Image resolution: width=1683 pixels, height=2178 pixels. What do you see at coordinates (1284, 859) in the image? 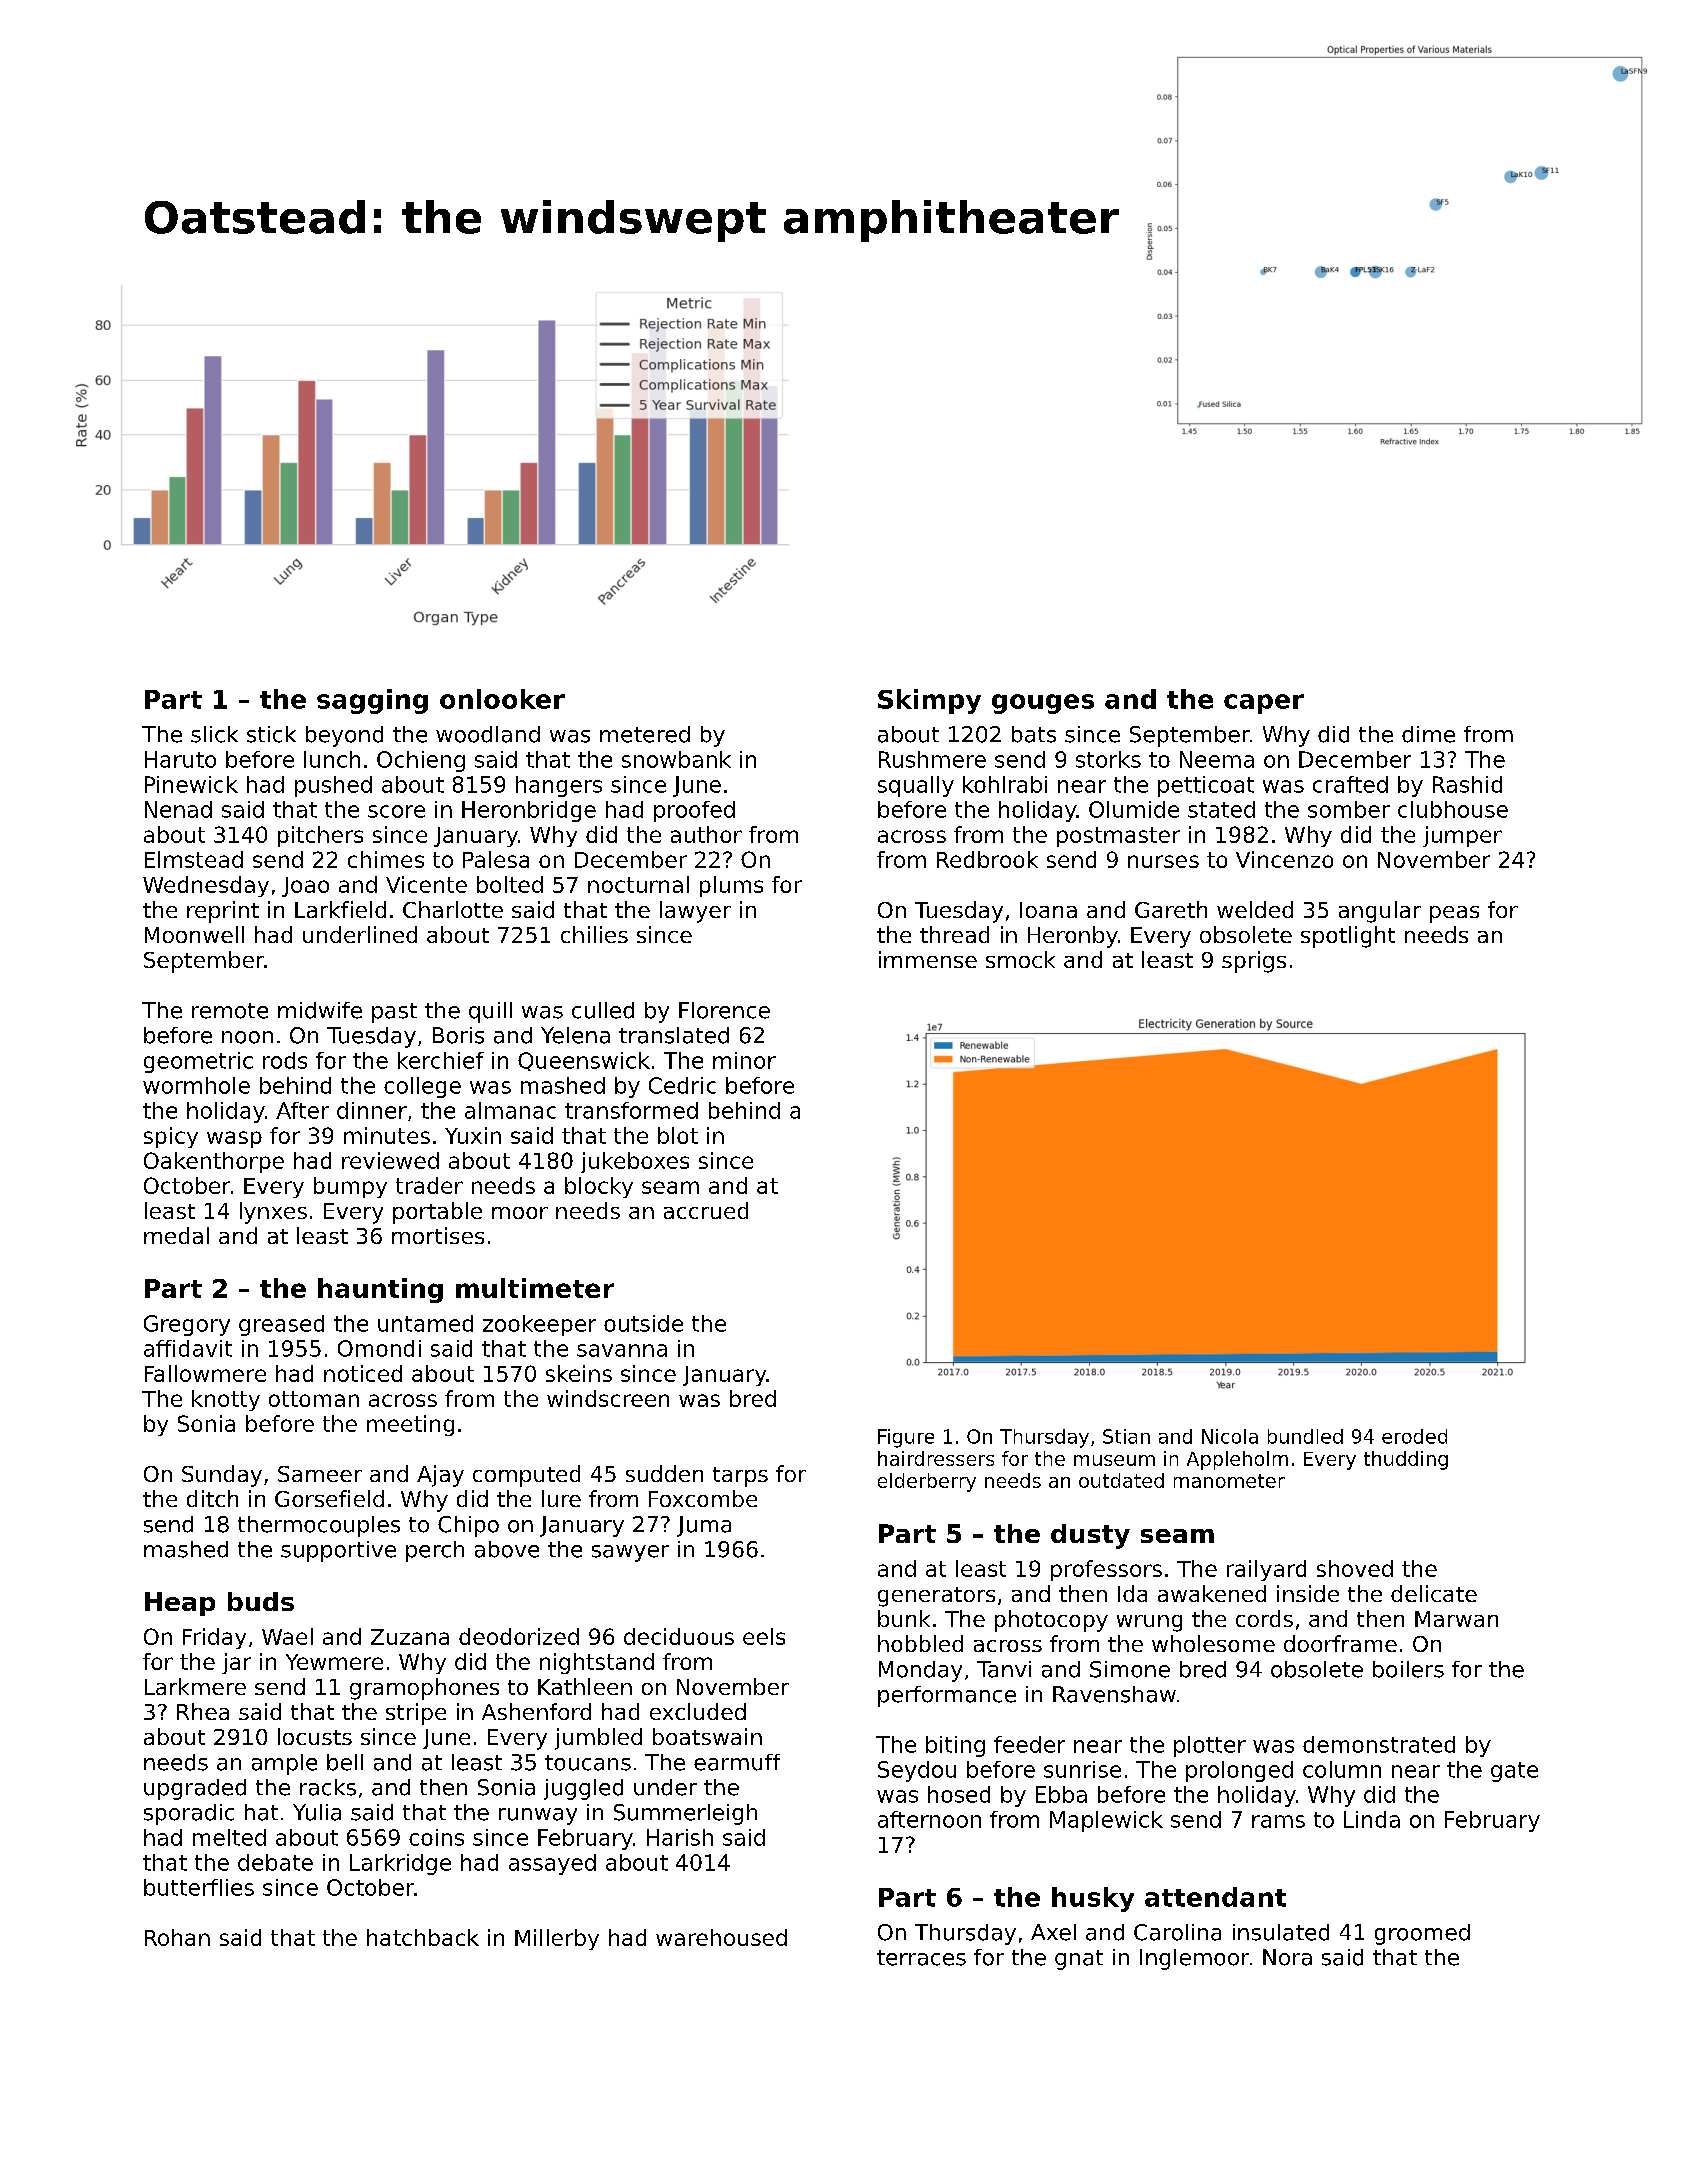
I see `Vincenzo` at bounding box center [1284, 859].
